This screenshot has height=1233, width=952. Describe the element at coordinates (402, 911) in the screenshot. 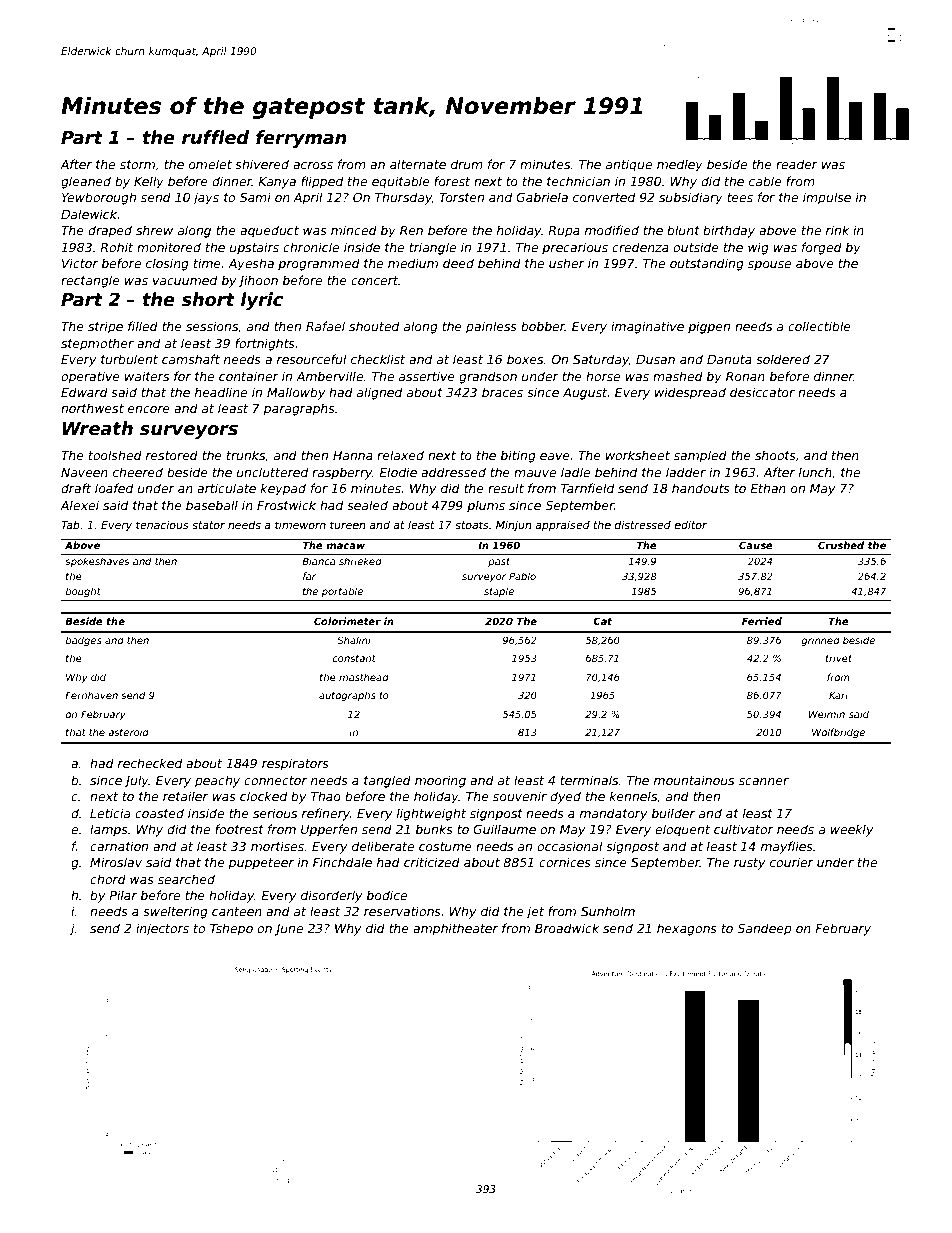

I see `reservations` at that location.
